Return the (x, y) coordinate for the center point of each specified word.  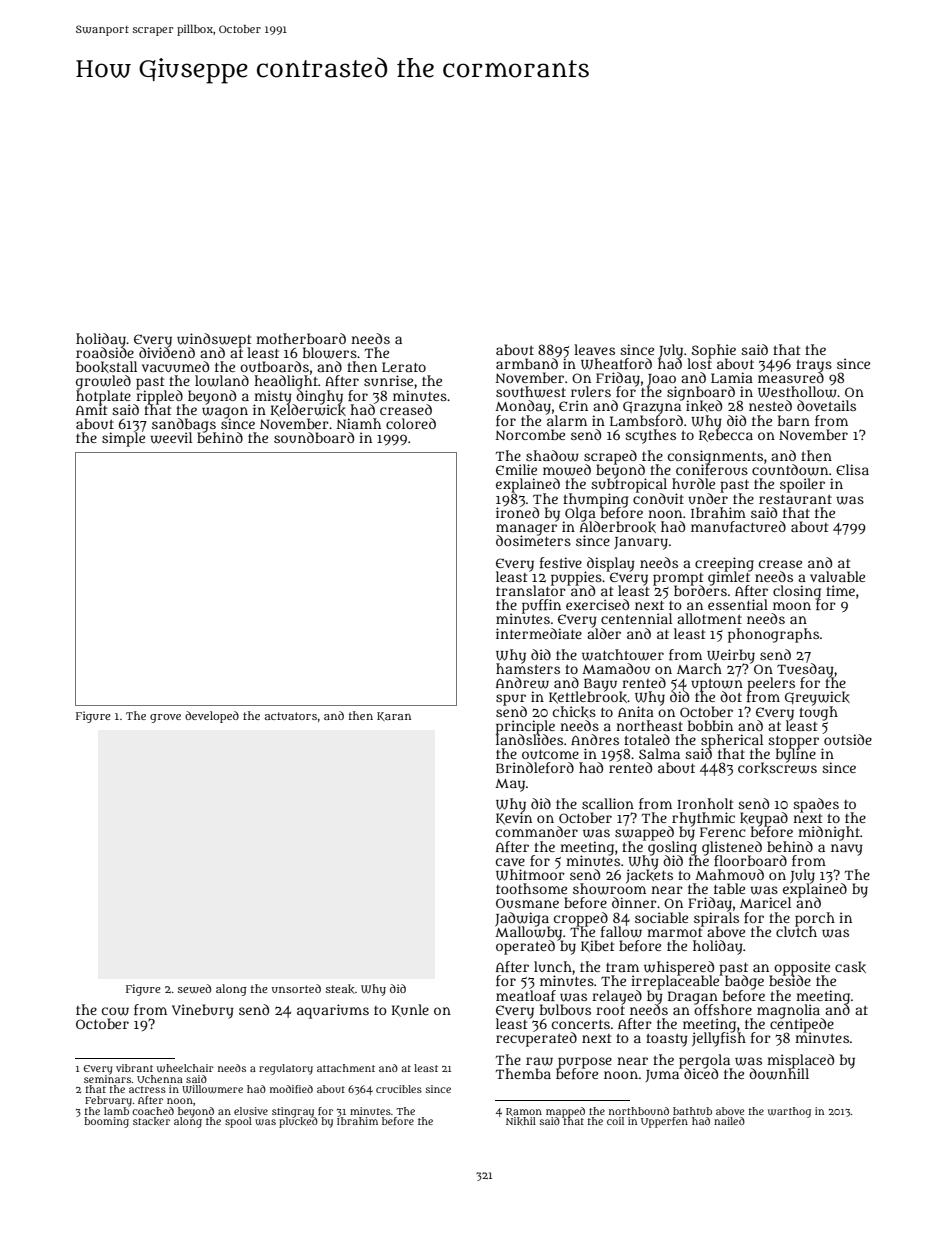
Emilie (516, 469)
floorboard (750, 860)
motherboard (301, 338)
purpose (585, 1062)
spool (238, 1122)
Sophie (714, 351)
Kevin (514, 818)
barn (794, 420)
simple (123, 439)
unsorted (296, 988)
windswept (214, 340)
